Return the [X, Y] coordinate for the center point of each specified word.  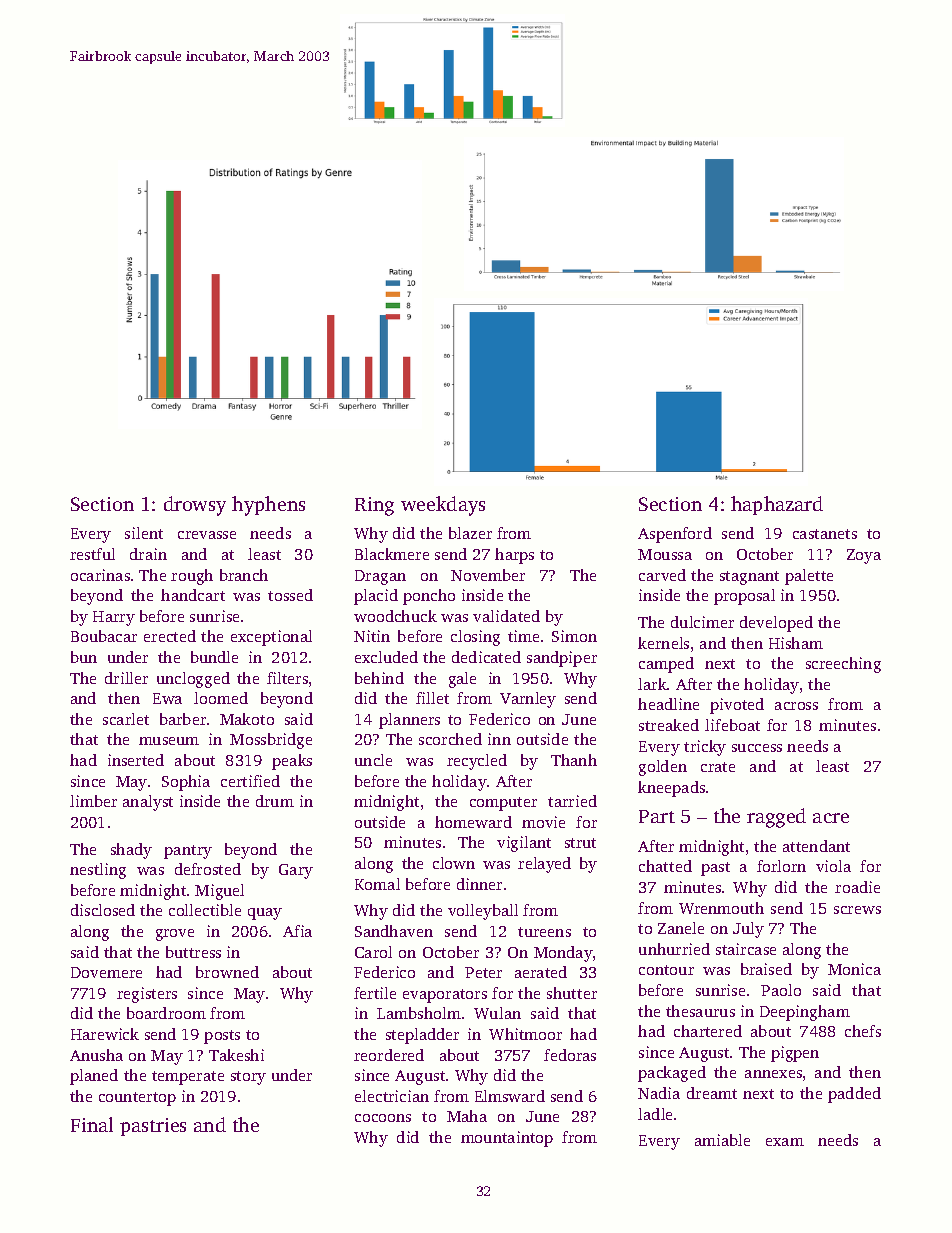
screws [857, 910]
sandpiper [562, 659]
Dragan [380, 577]
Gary [296, 871]
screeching [843, 665]
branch [244, 575]
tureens [544, 932]
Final [92, 1124]
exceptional [271, 638]
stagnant [749, 578]
